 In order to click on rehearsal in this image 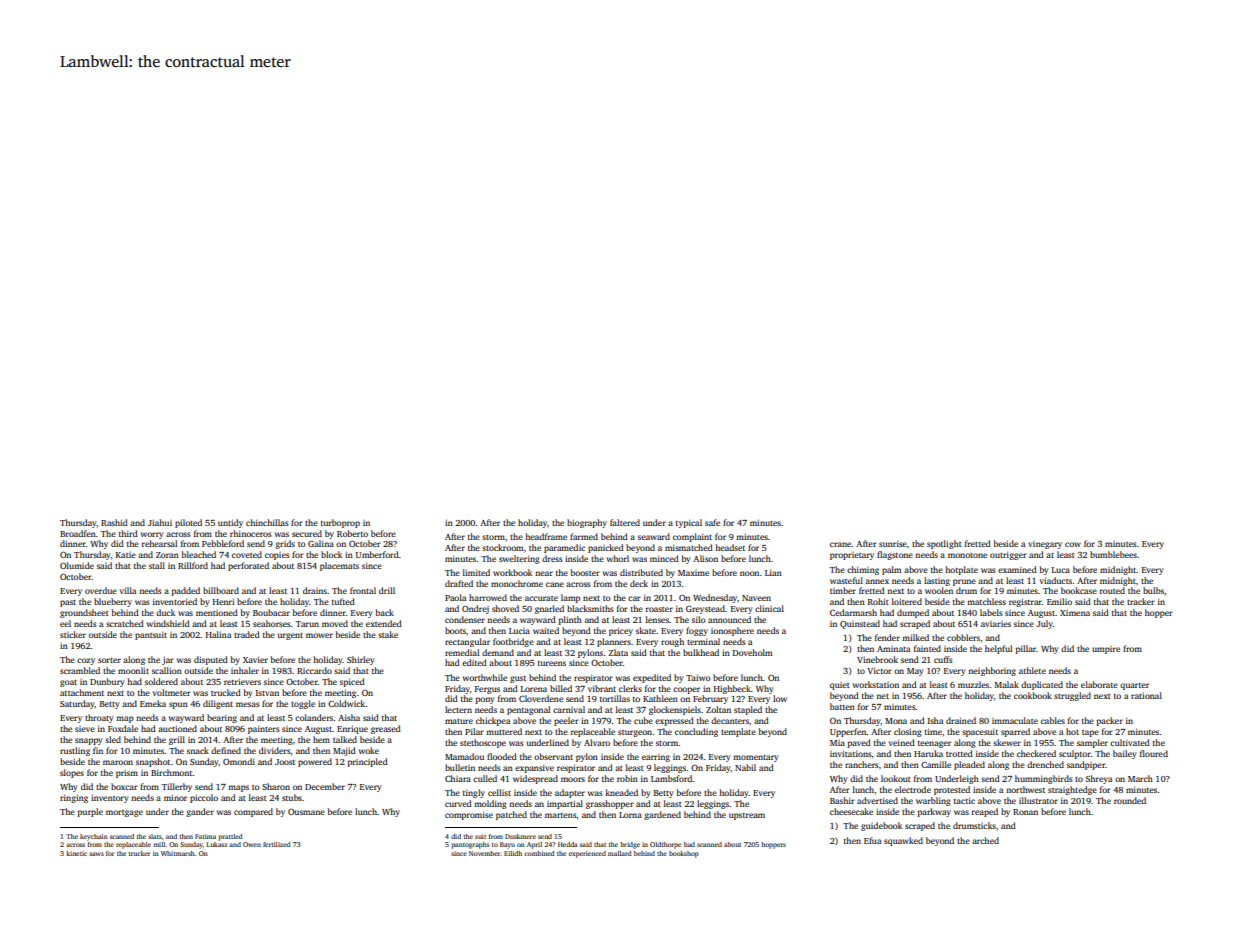, I will do `click(159, 543)`.
